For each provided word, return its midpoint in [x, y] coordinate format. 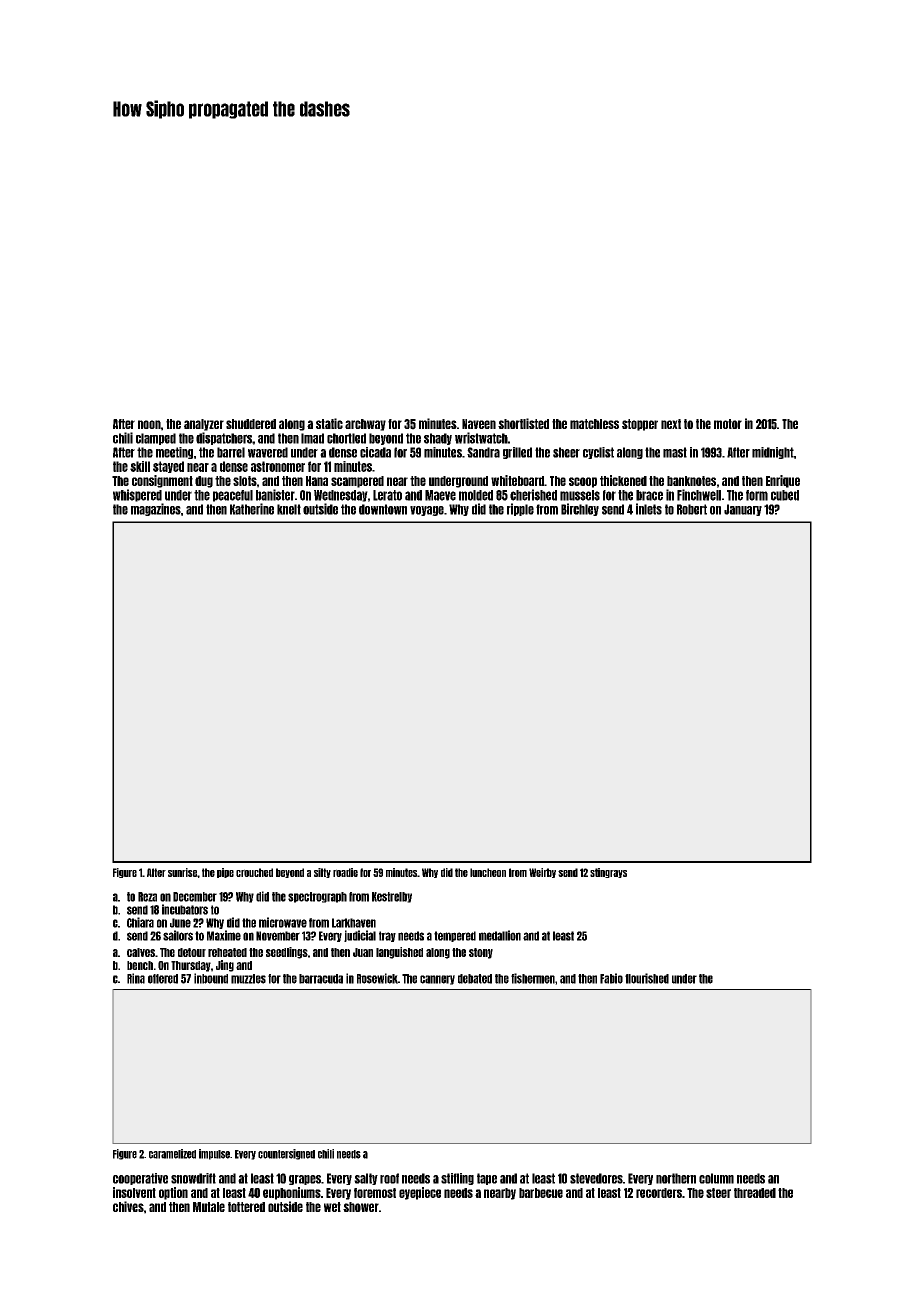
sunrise [182, 872]
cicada [375, 452]
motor [728, 424]
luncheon [488, 872]
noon [149, 424]
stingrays [608, 873]
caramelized [172, 1154]
